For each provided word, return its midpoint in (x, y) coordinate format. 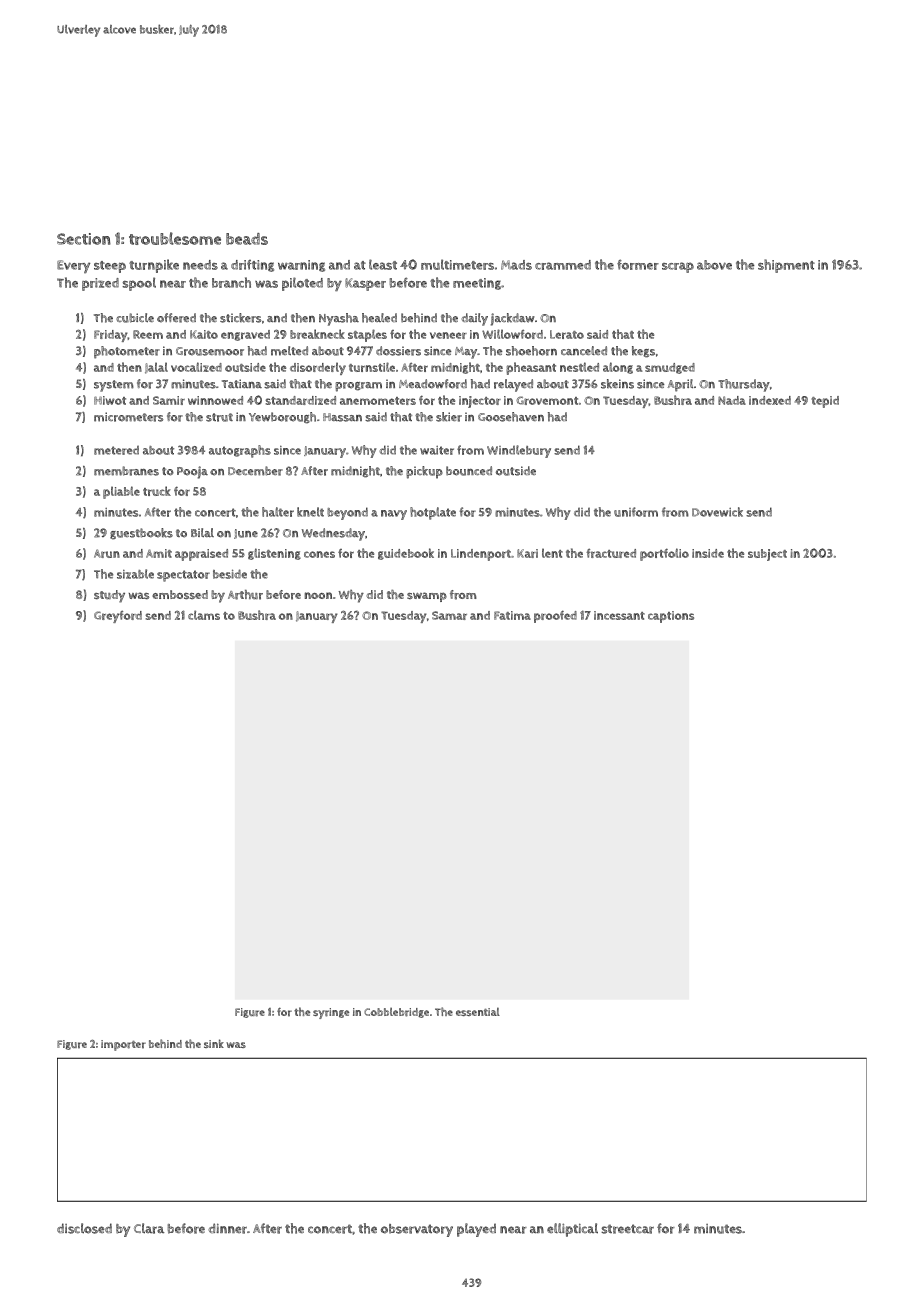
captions (671, 617)
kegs (643, 352)
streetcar (627, 1229)
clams (204, 615)
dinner (227, 1228)
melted (289, 351)
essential (478, 1011)
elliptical (572, 1230)
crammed (563, 265)
